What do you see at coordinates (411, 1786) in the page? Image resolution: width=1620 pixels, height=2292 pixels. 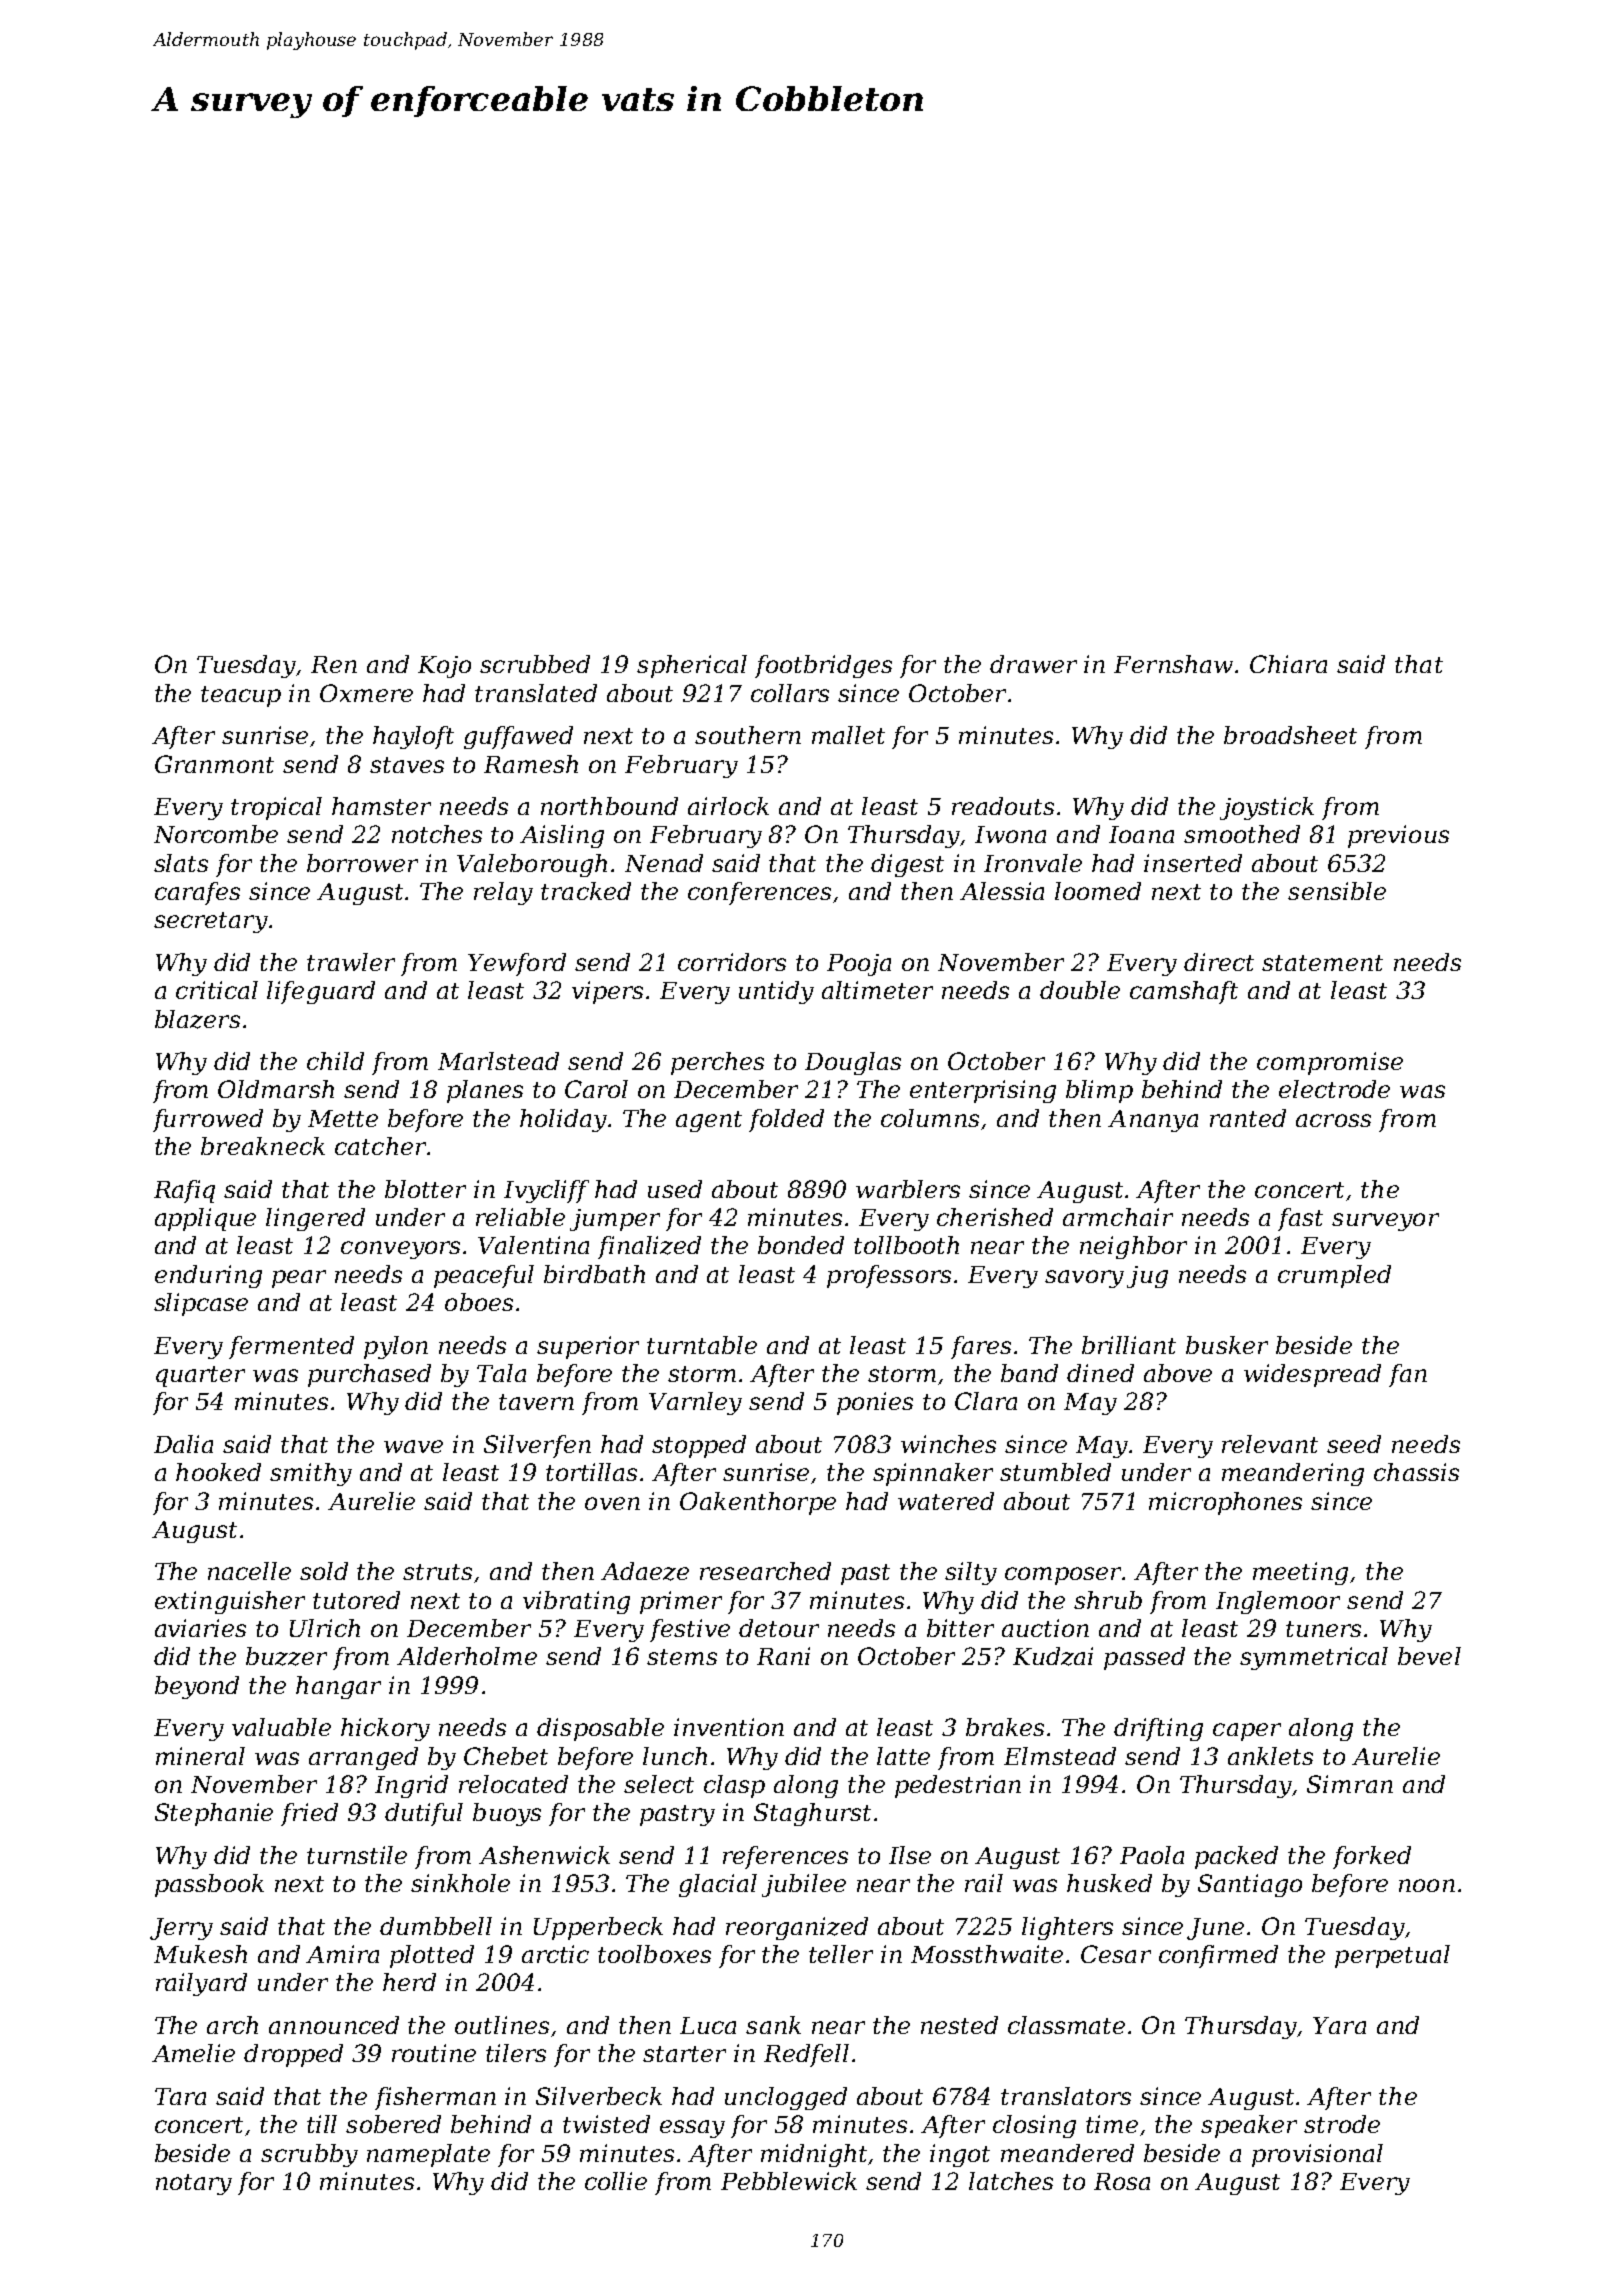 I see `Ingrid` at bounding box center [411, 1786].
